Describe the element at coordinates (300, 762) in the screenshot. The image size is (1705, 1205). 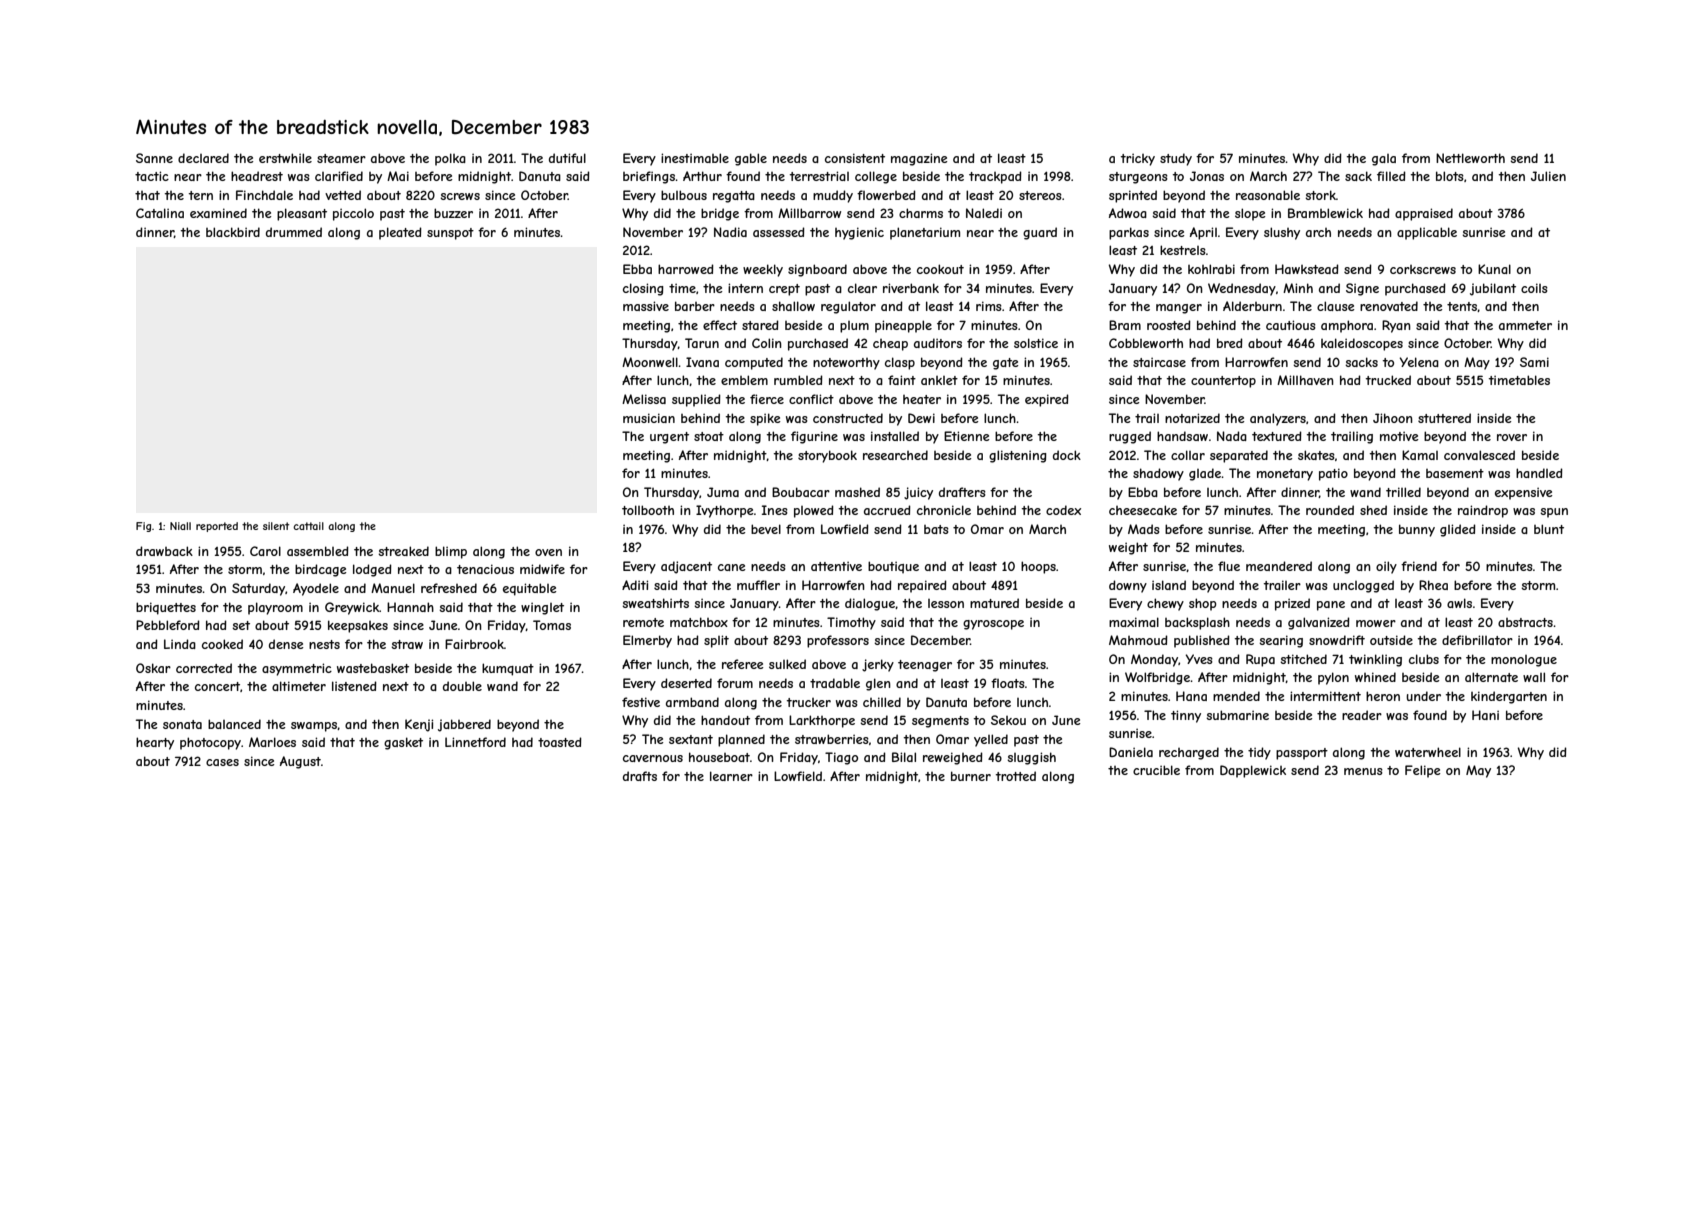
I see `August` at that location.
